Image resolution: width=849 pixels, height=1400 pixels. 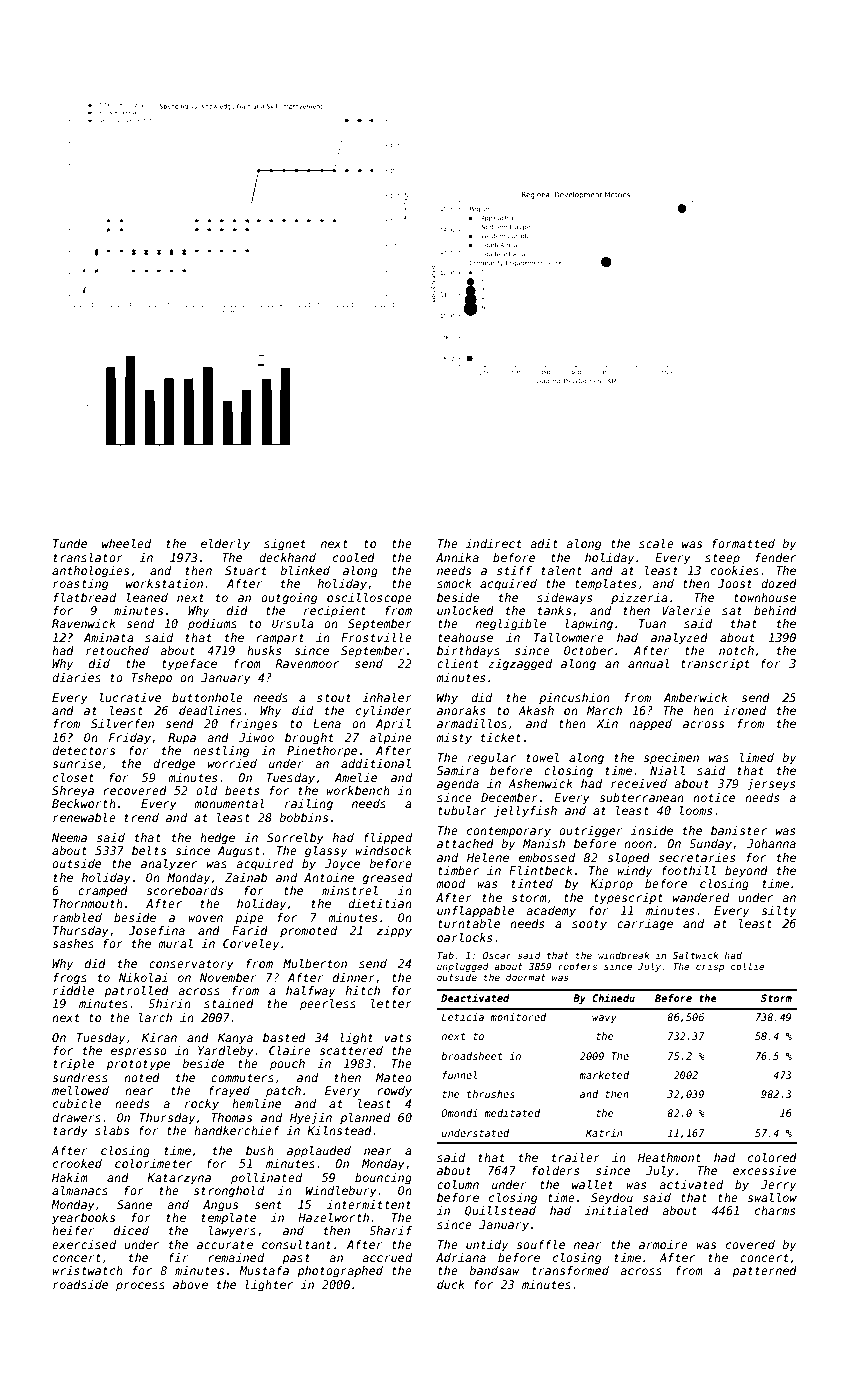 I want to click on attached, so click(x=465, y=843).
